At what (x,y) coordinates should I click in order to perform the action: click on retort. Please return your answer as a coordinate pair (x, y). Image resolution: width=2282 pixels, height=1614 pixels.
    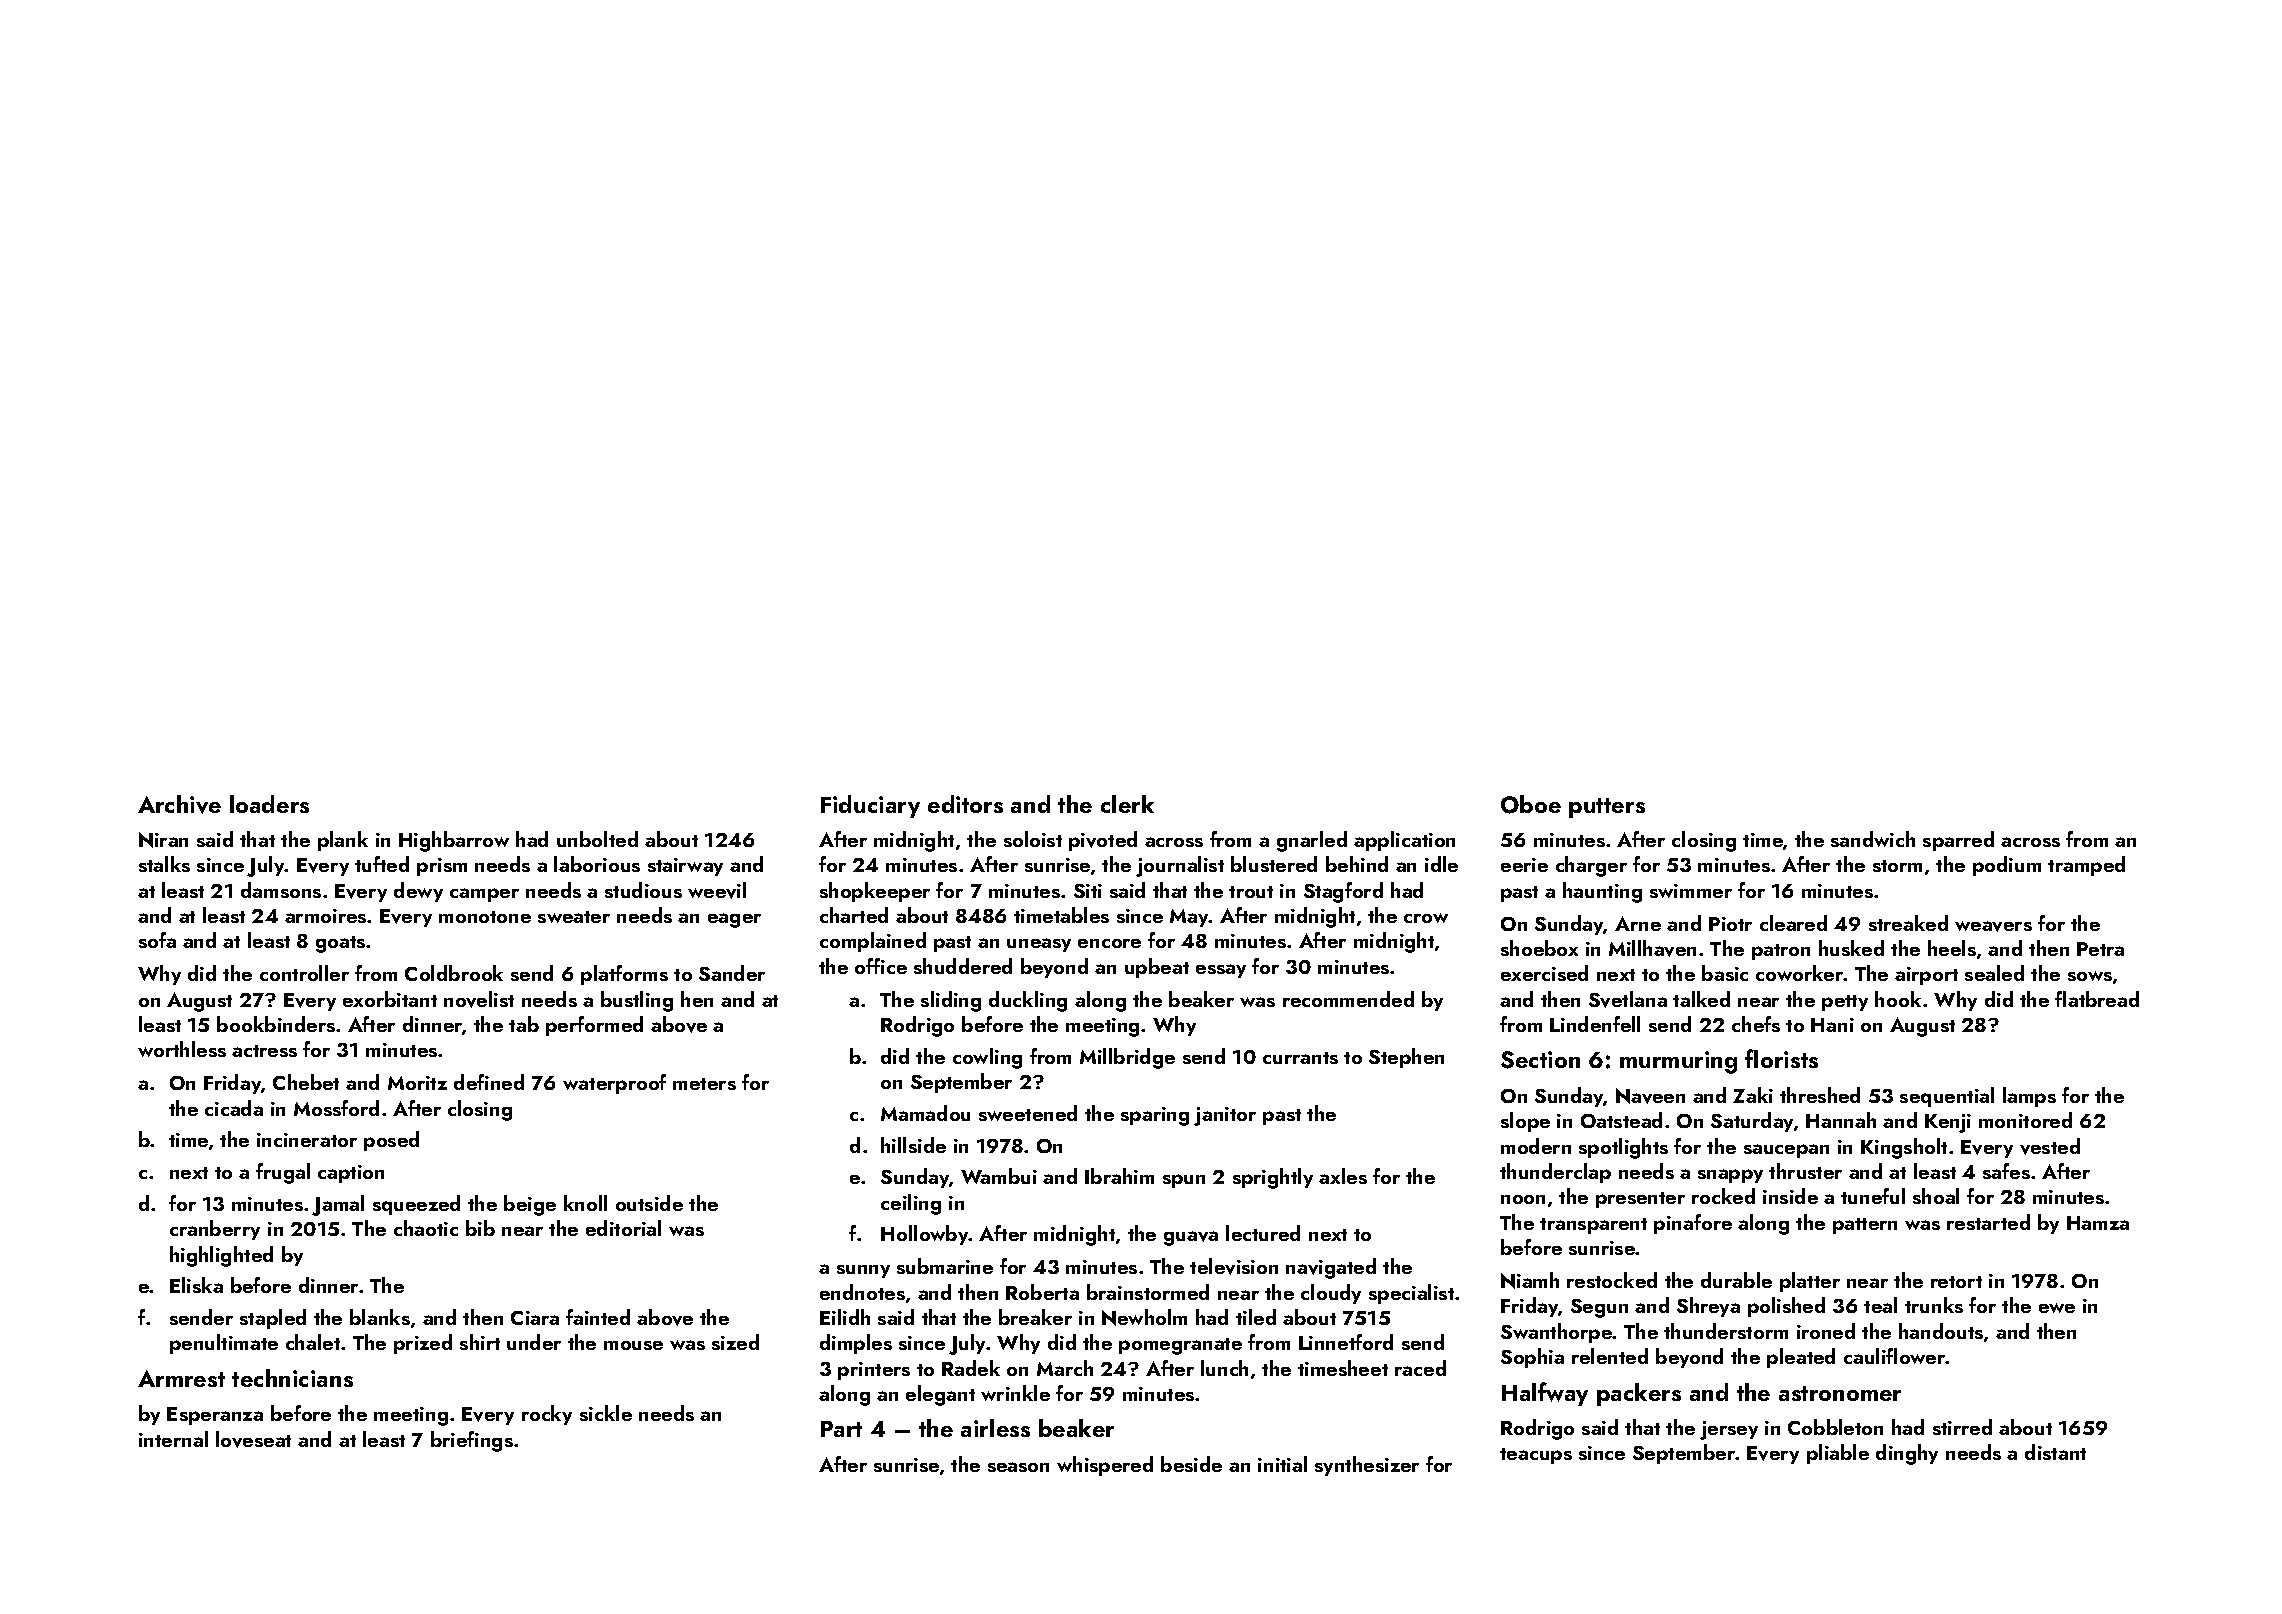
    Looking at the image, I should click on (1956, 1282).
